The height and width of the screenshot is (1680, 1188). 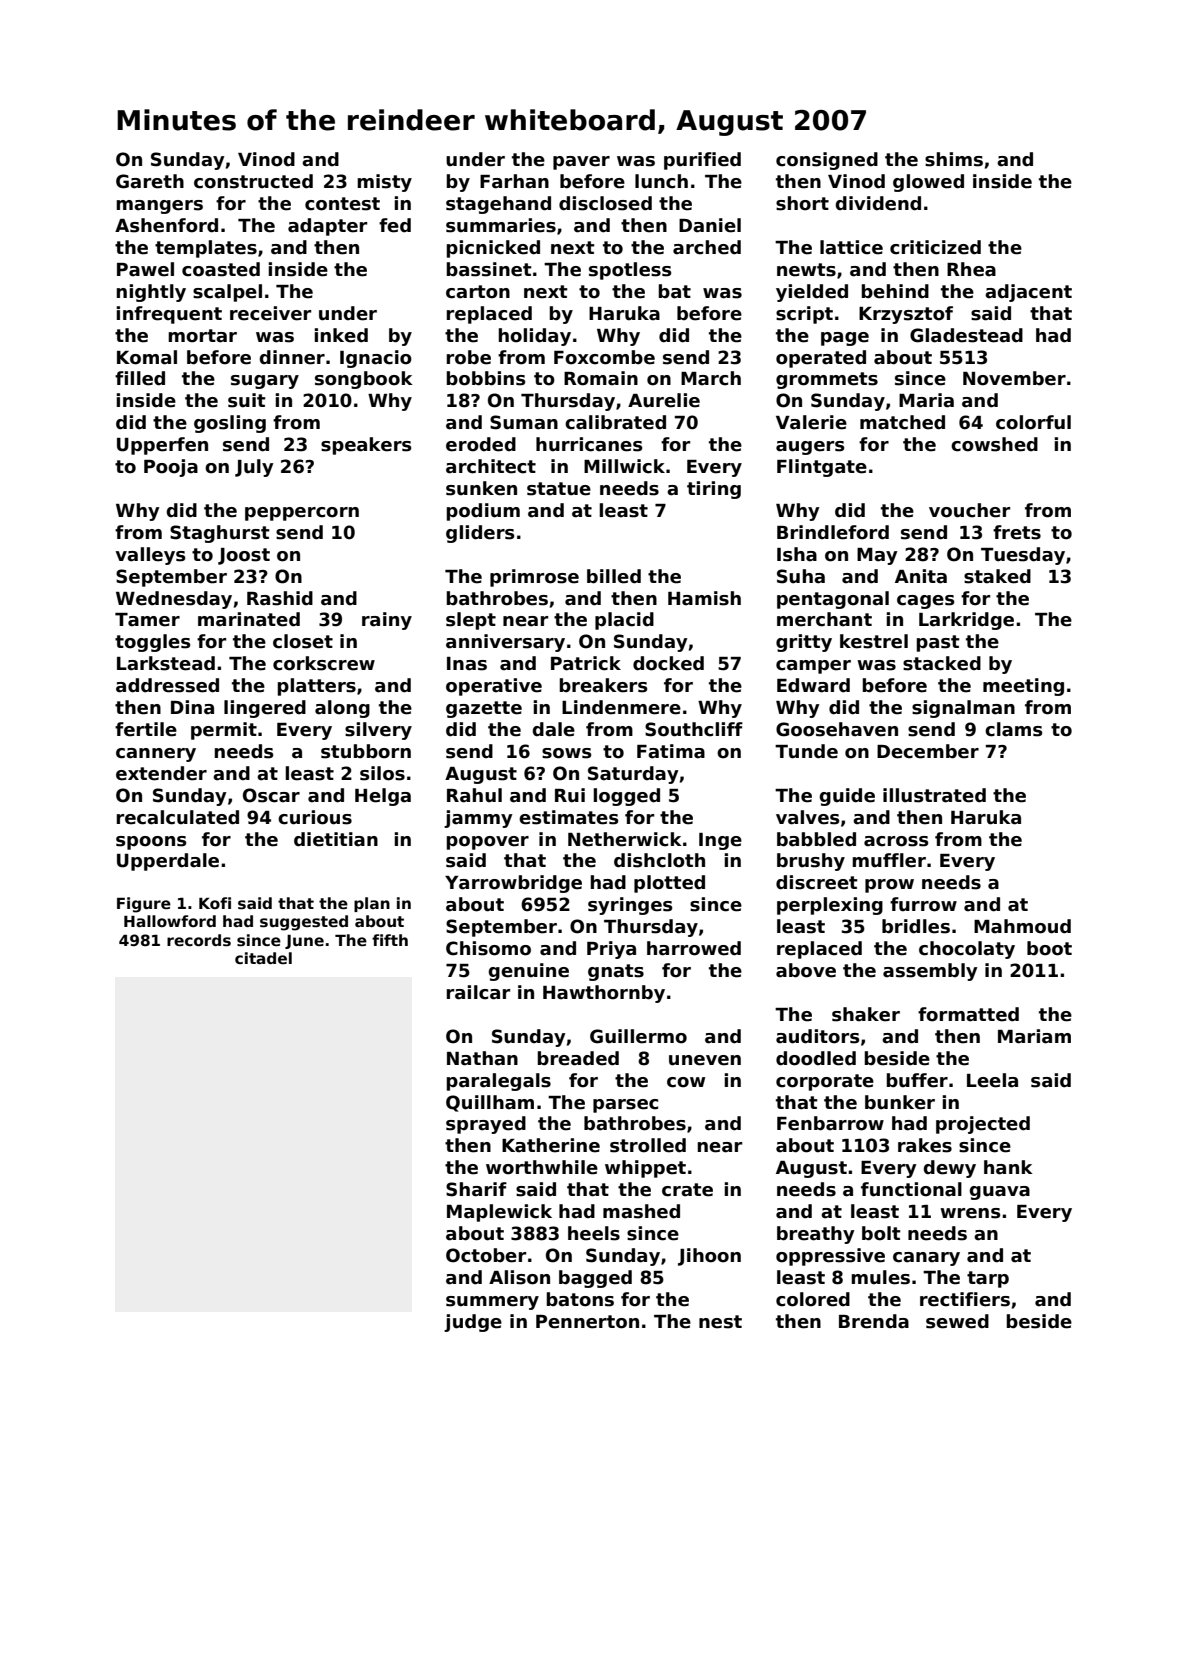 I want to click on babbled, so click(x=816, y=839).
